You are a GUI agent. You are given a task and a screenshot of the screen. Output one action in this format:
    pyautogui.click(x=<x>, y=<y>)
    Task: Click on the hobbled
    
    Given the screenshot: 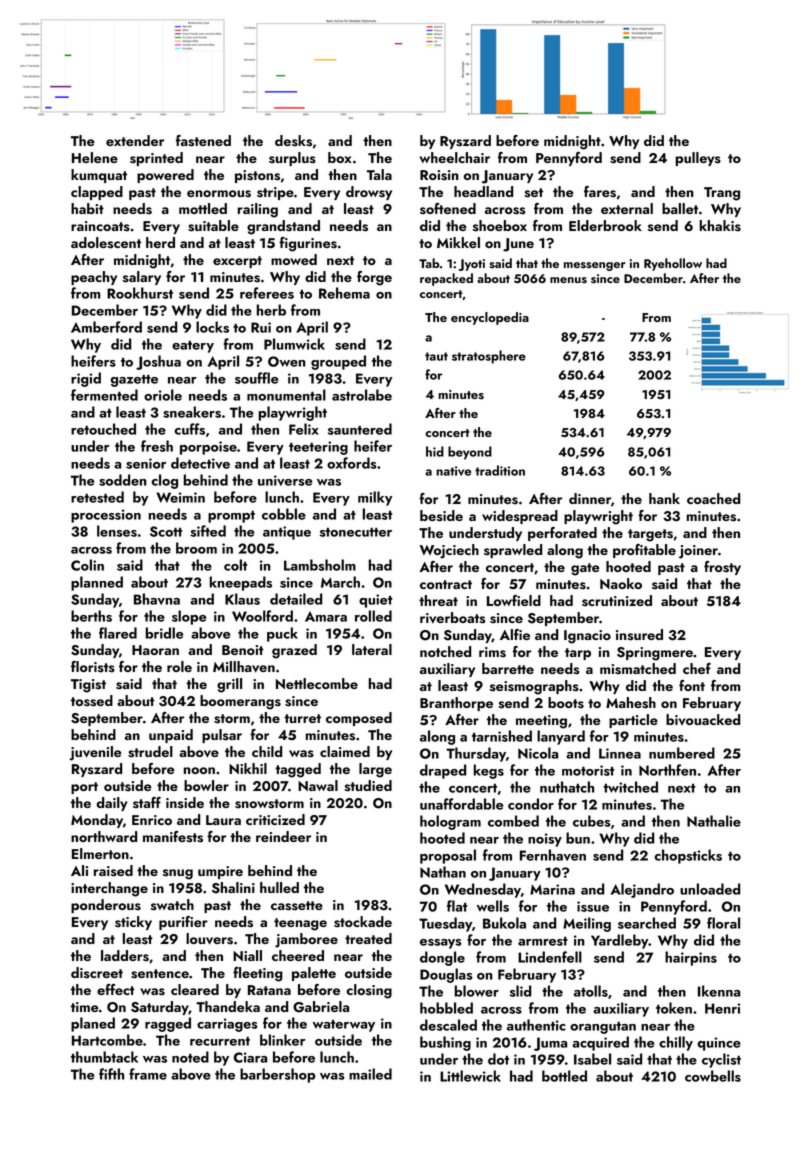 What is the action you would take?
    pyautogui.click(x=446, y=1008)
